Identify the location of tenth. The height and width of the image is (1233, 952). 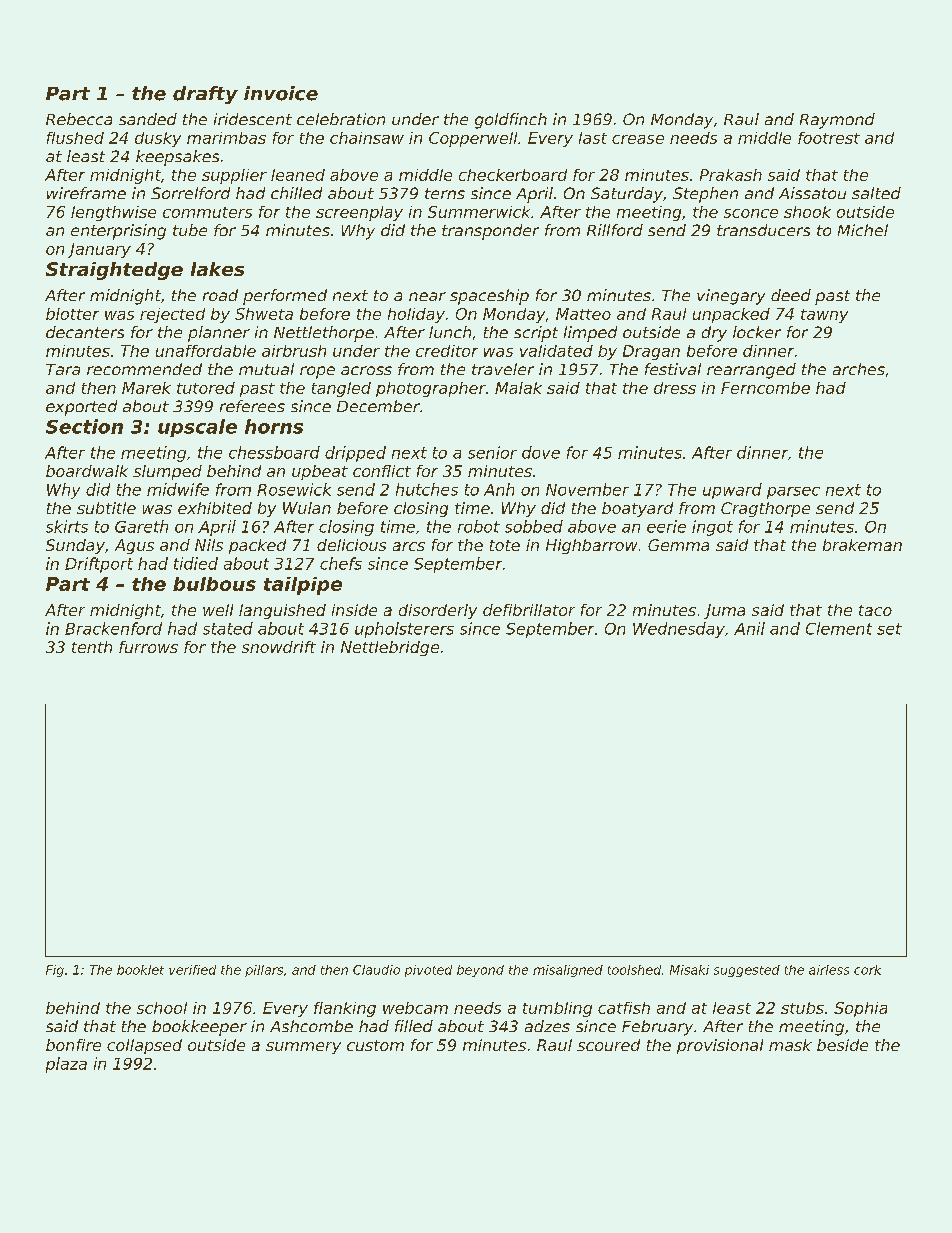
(92, 647).
